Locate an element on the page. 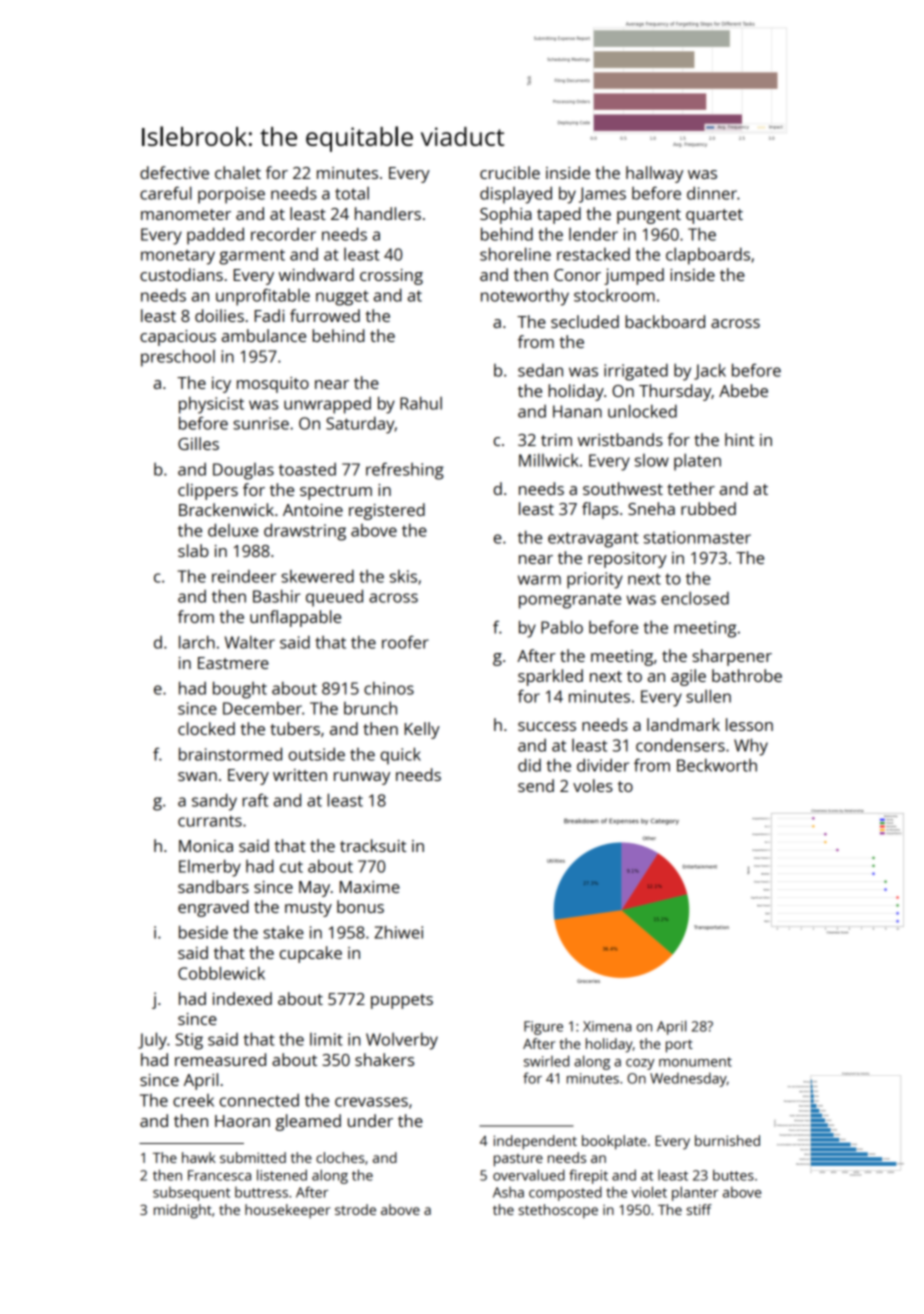 The height and width of the document is (1314, 924). stationmaster is located at coordinates (697, 537).
